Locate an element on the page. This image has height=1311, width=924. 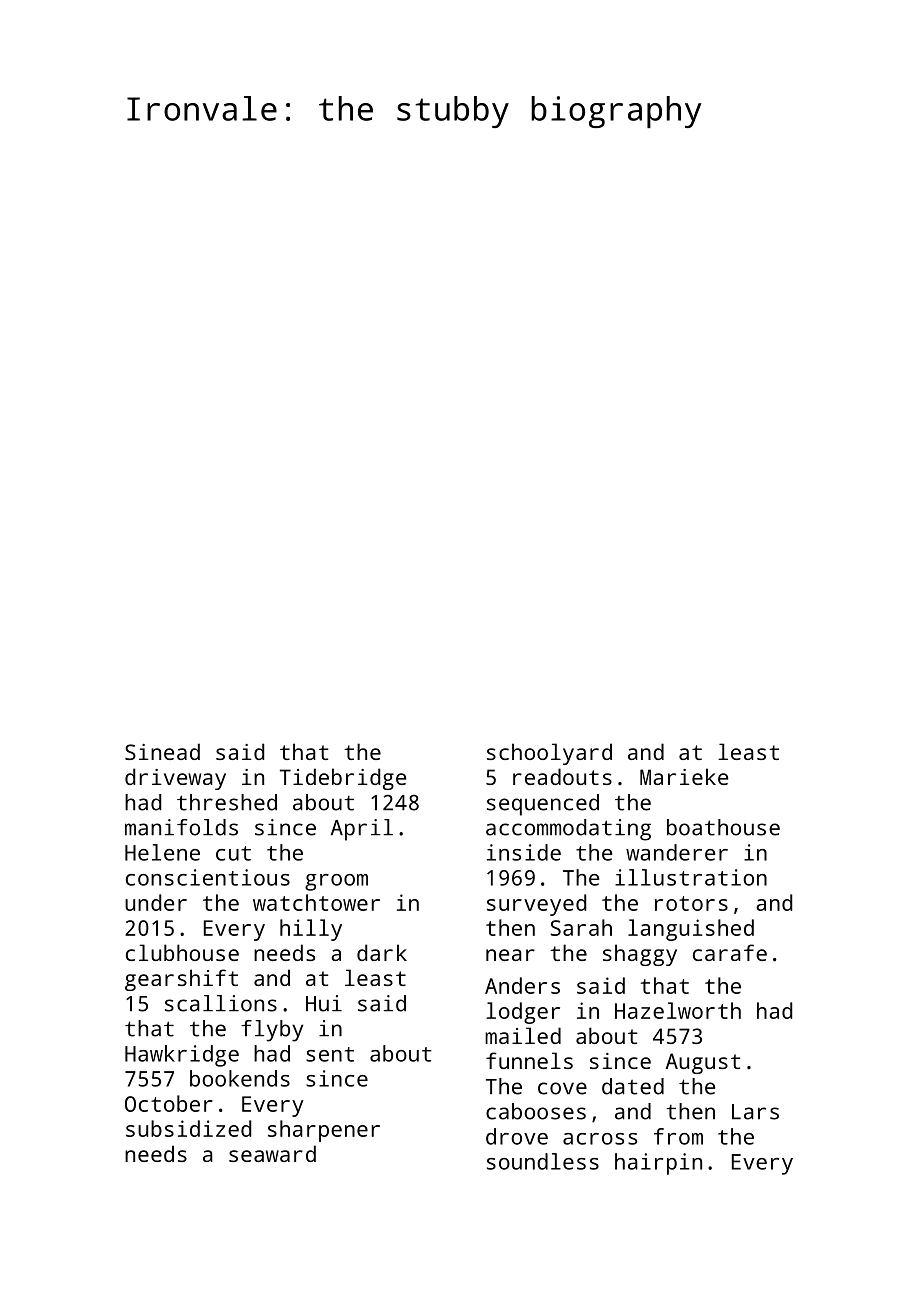
Sinead is located at coordinates (162, 751).
